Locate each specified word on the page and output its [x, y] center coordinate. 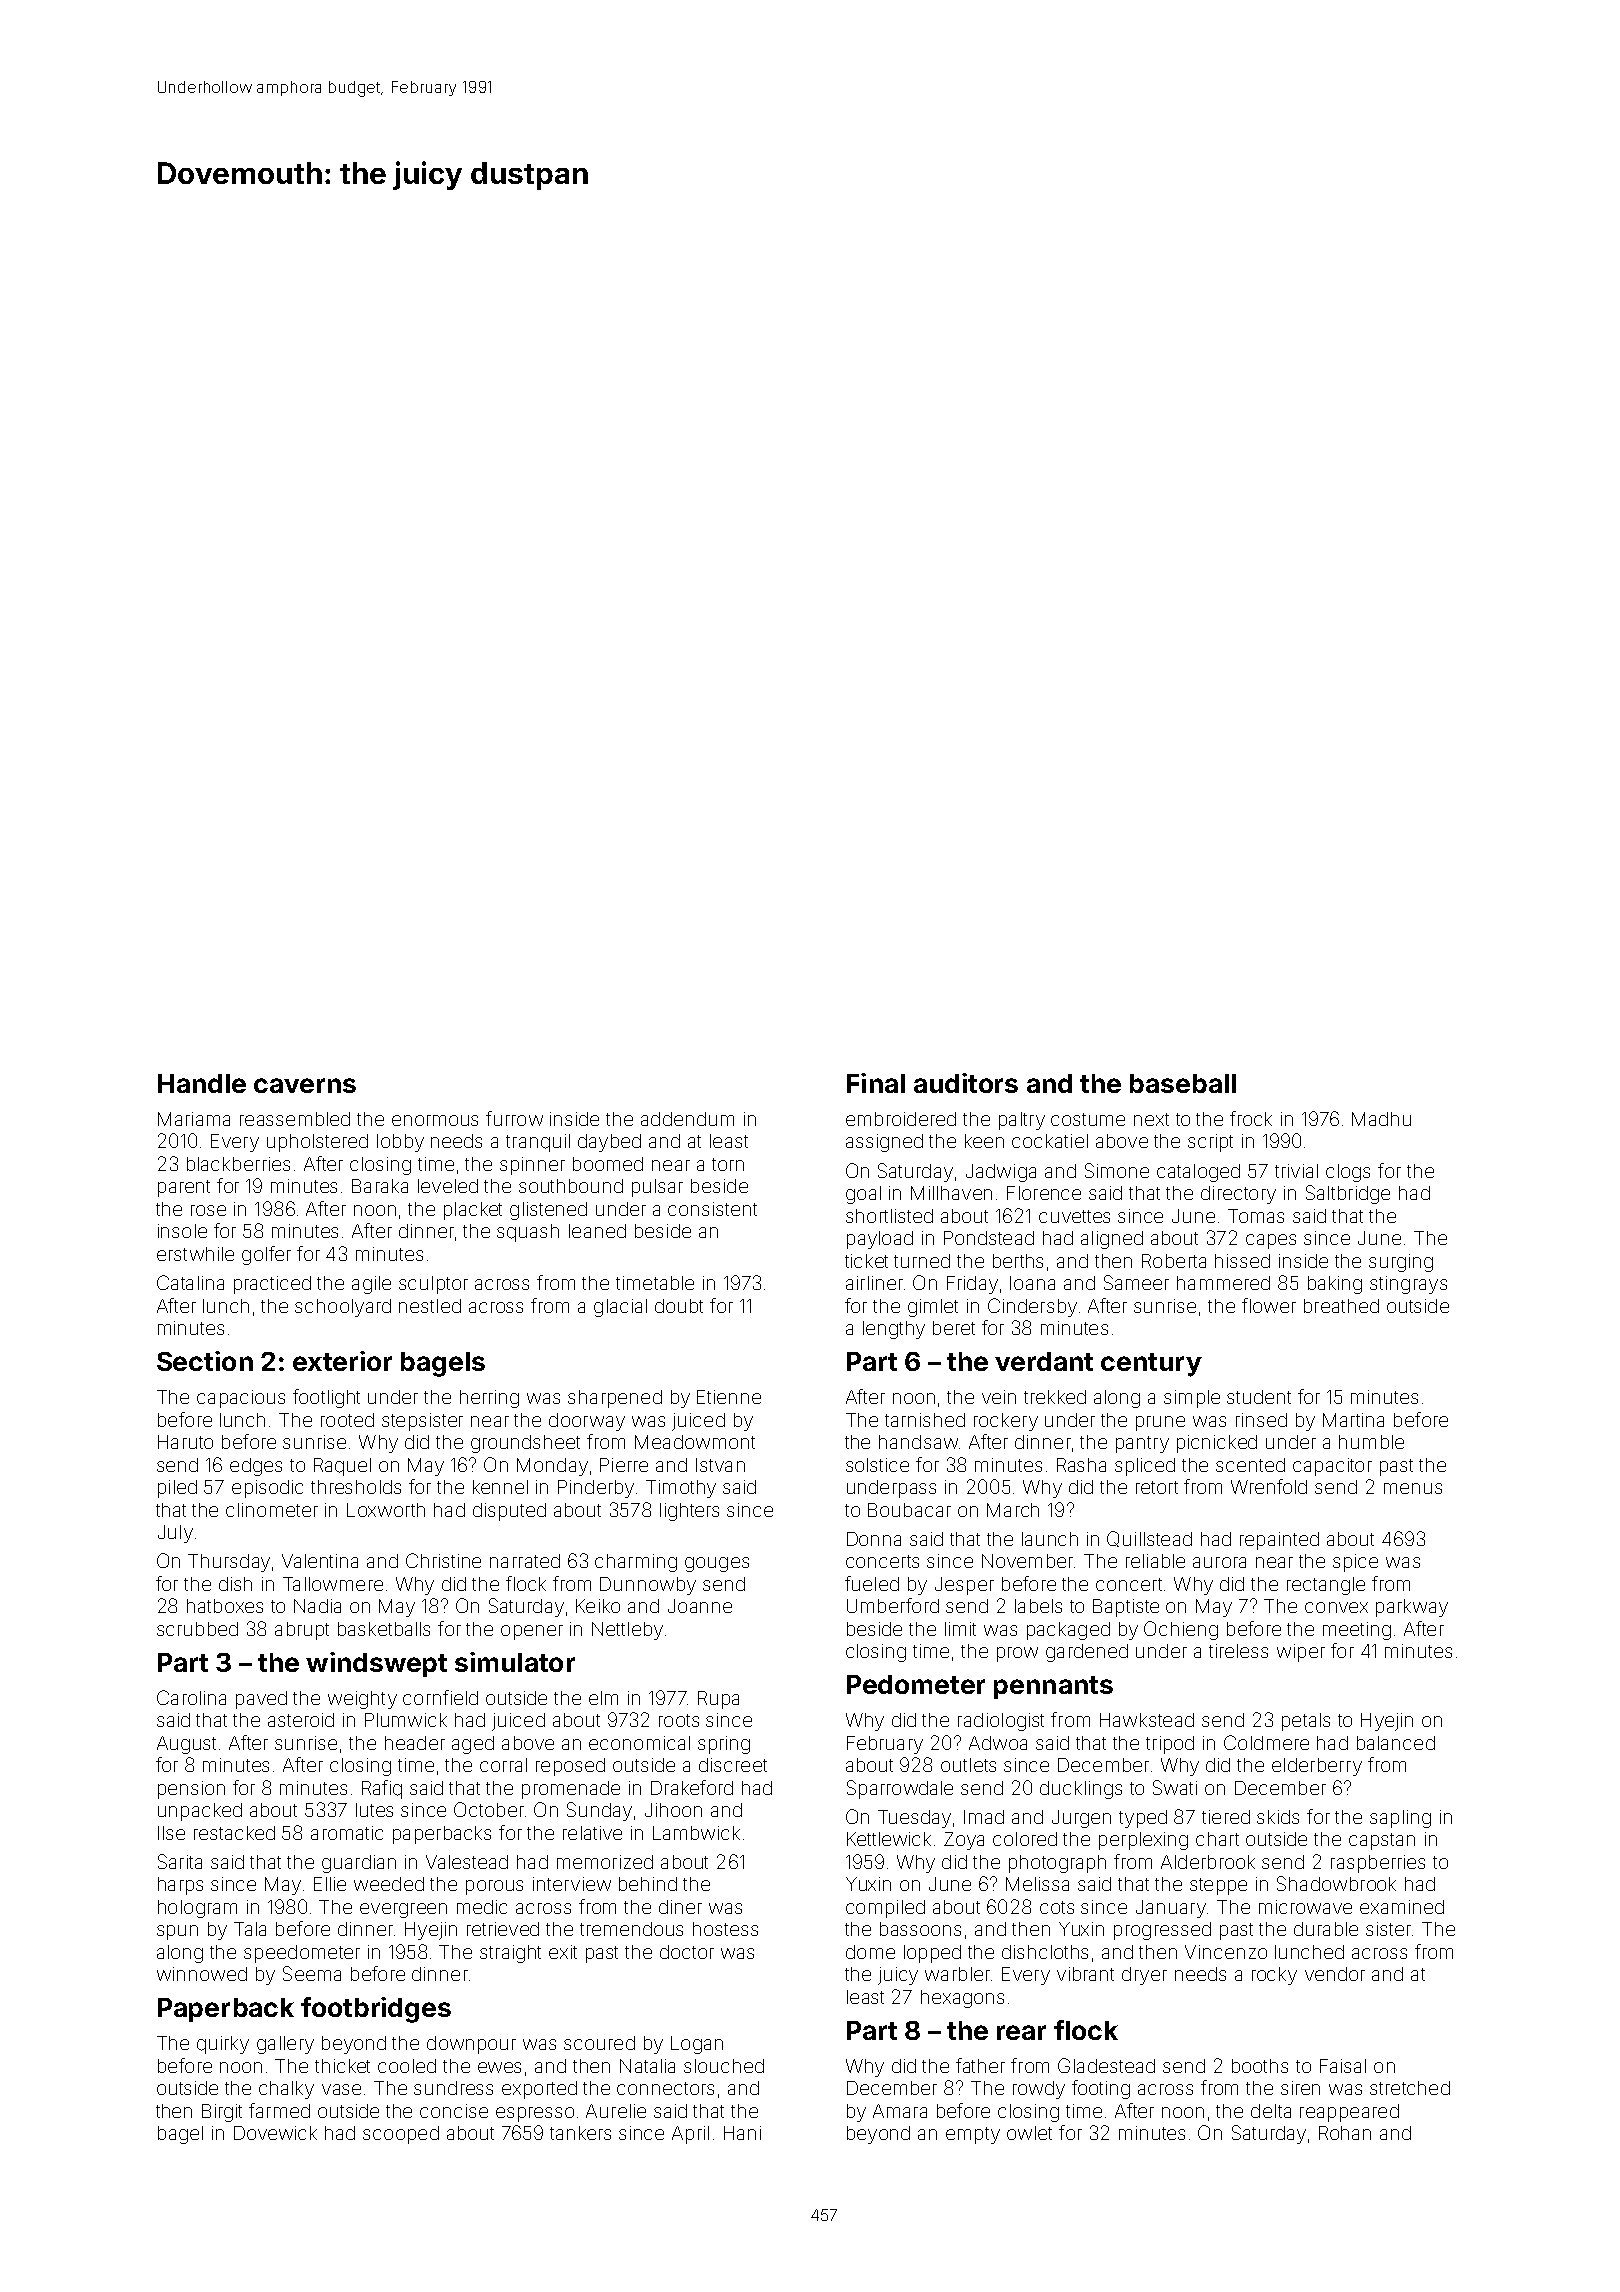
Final [876, 1083]
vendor [1335, 1974]
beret [954, 1328]
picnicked [1217, 1444]
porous [494, 1887]
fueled [872, 1583]
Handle [202, 1083]
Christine [443, 1560]
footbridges [376, 2010]
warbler [957, 1974]
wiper [1301, 1653]
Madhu [1381, 1119]
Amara [900, 2111]
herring [489, 1399]
